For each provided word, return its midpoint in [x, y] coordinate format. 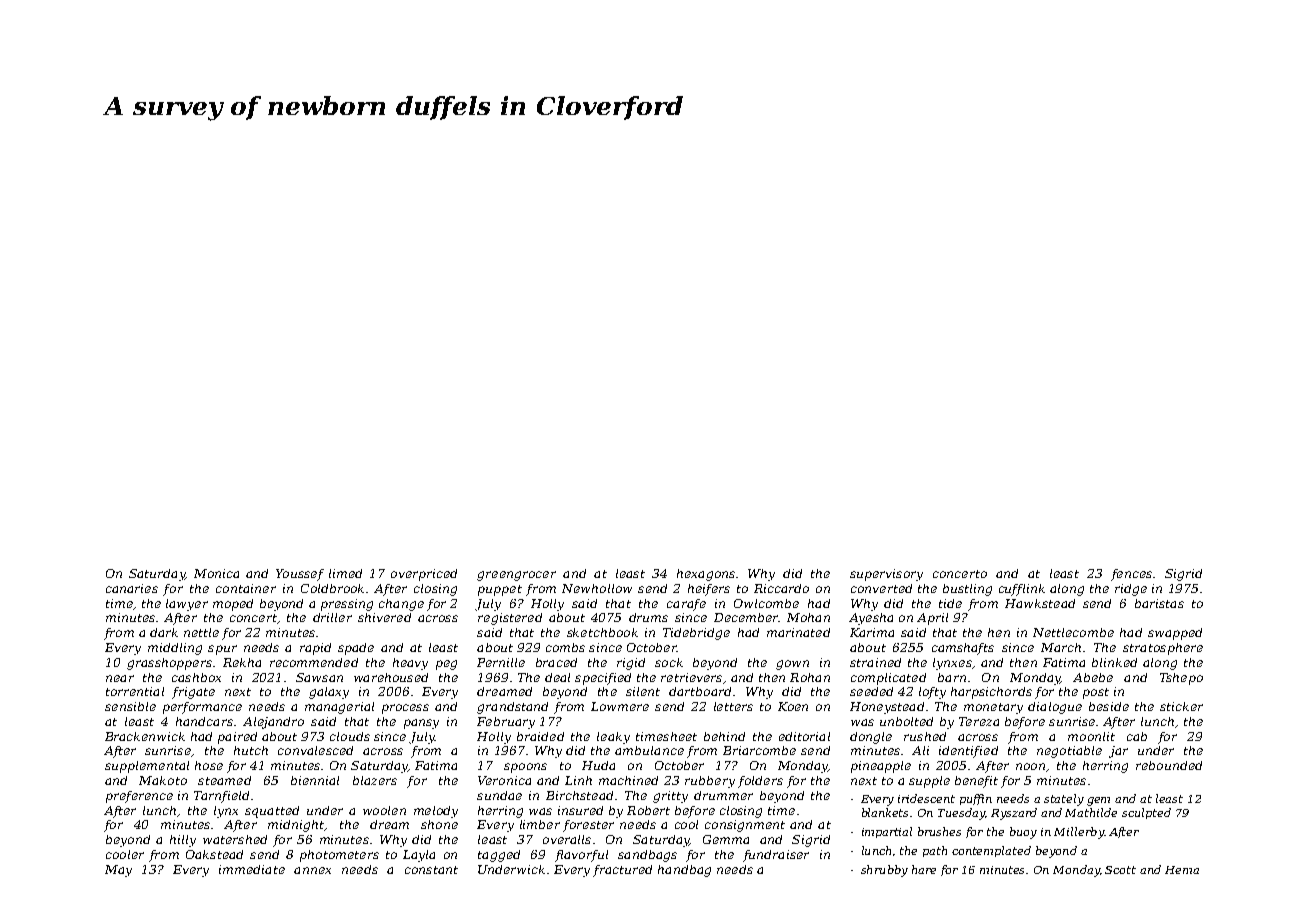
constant [431, 870]
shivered [384, 617]
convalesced [315, 750]
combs [565, 647]
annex [312, 870]
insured [580, 810]
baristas [1159, 603]
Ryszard [1014, 814]
